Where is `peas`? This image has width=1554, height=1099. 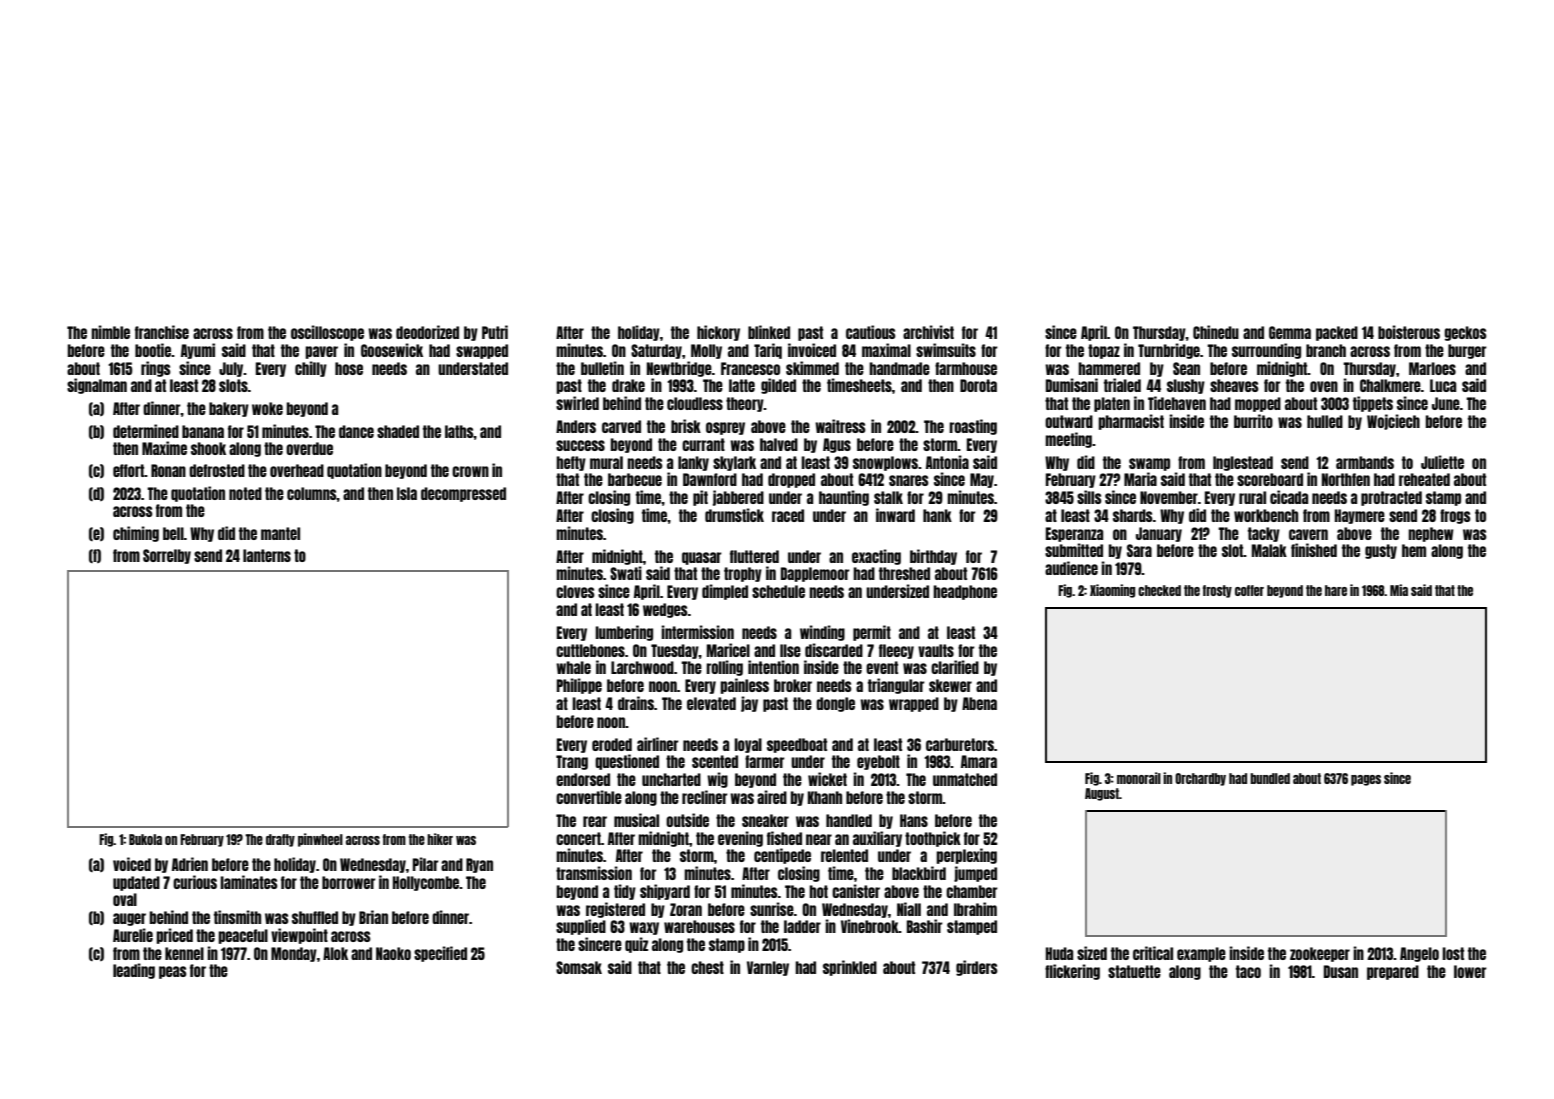
peas is located at coordinates (173, 972).
